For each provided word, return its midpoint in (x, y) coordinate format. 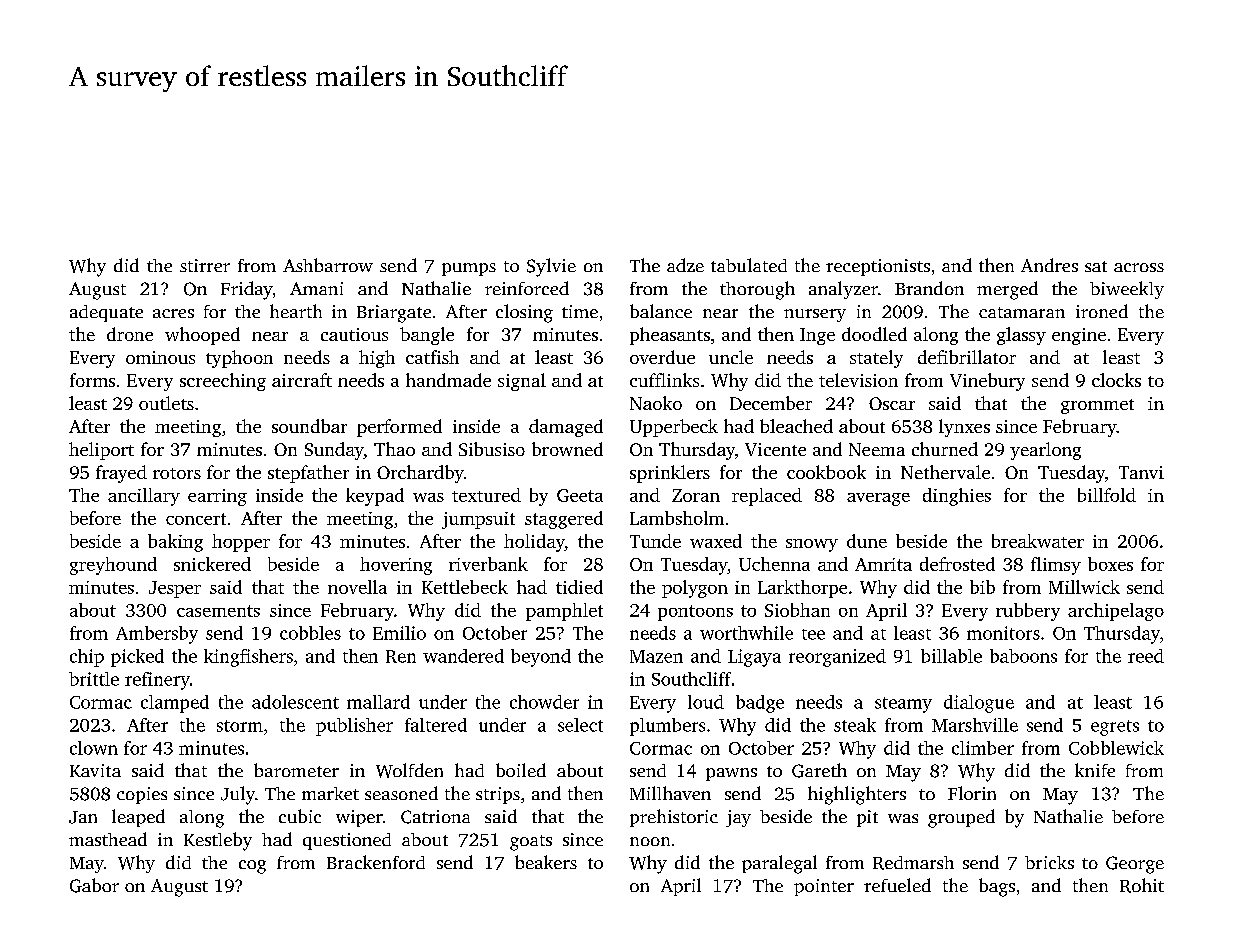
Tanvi (1141, 472)
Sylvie (551, 267)
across (1139, 267)
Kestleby (218, 841)
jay (738, 818)
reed (1146, 656)
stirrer (205, 265)
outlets (166, 403)
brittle (94, 679)
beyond (541, 658)
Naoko (656, 403)
